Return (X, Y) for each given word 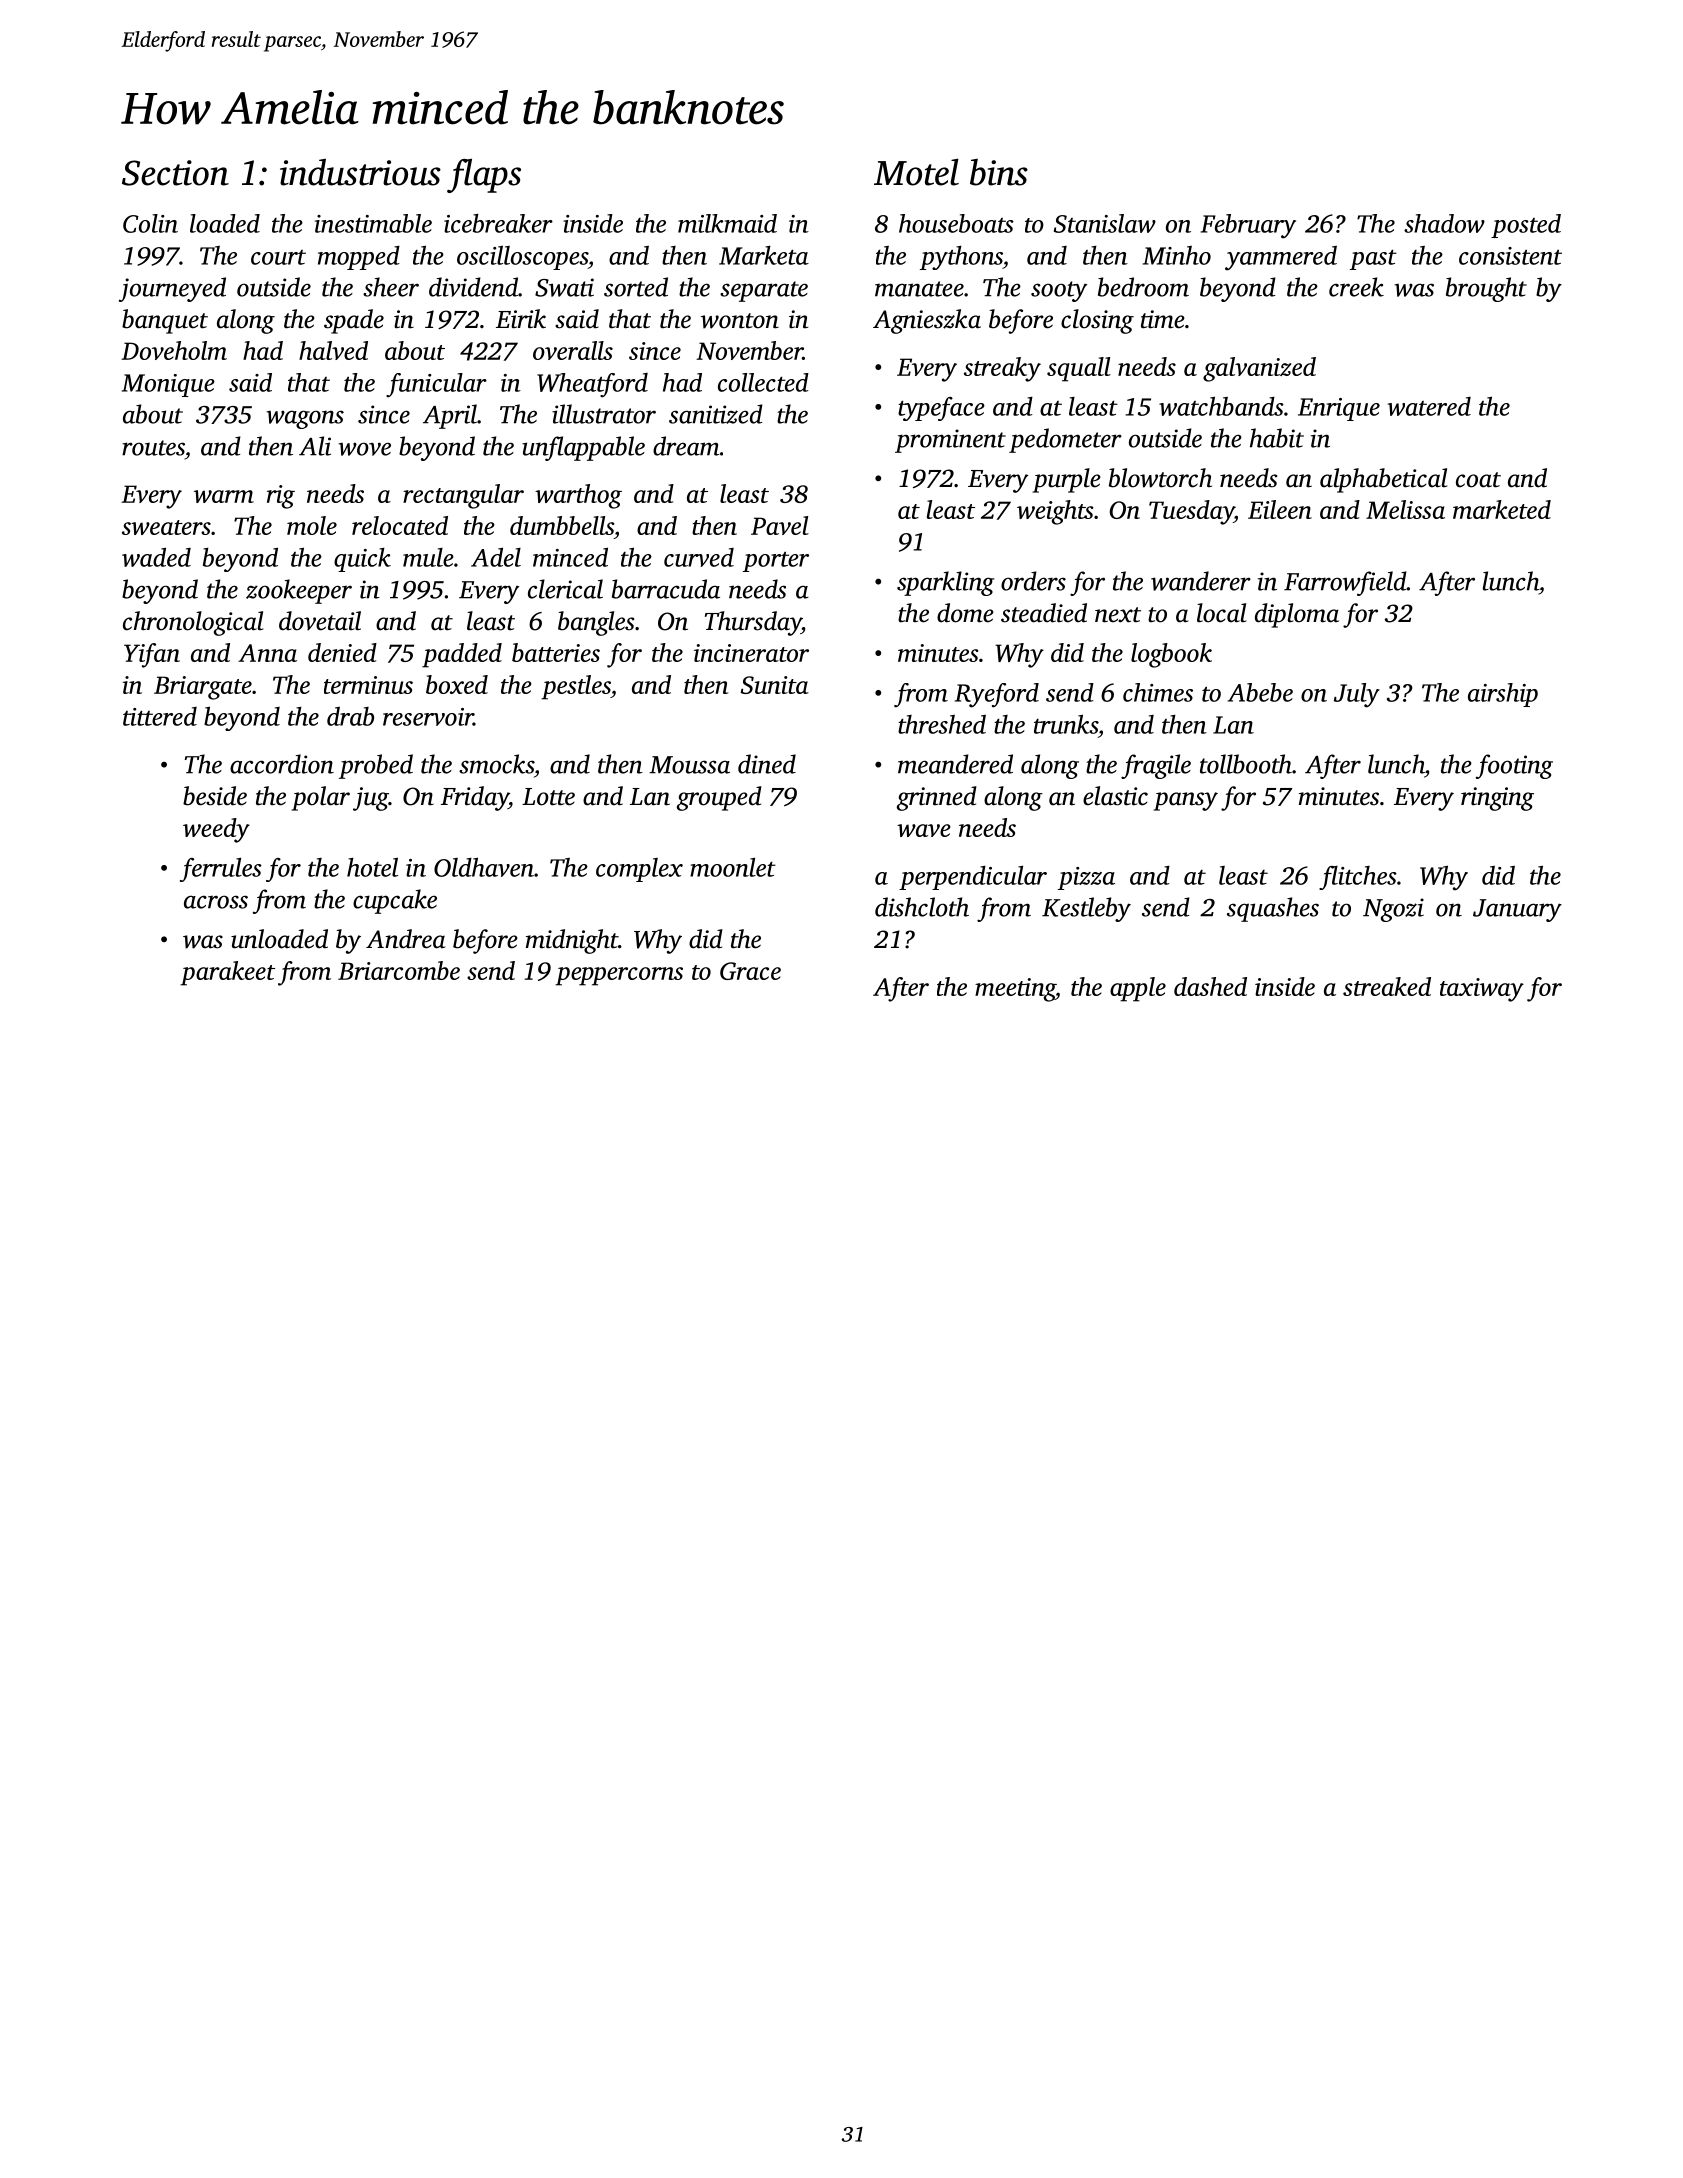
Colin (150, 223)
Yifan (152, 655)
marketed (1502, 509)
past (1373, 260)
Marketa (764, 255)
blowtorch (1160, 478)
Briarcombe (399, 970)
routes (153, 448)
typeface (941, 409)
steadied (1044, 613)
